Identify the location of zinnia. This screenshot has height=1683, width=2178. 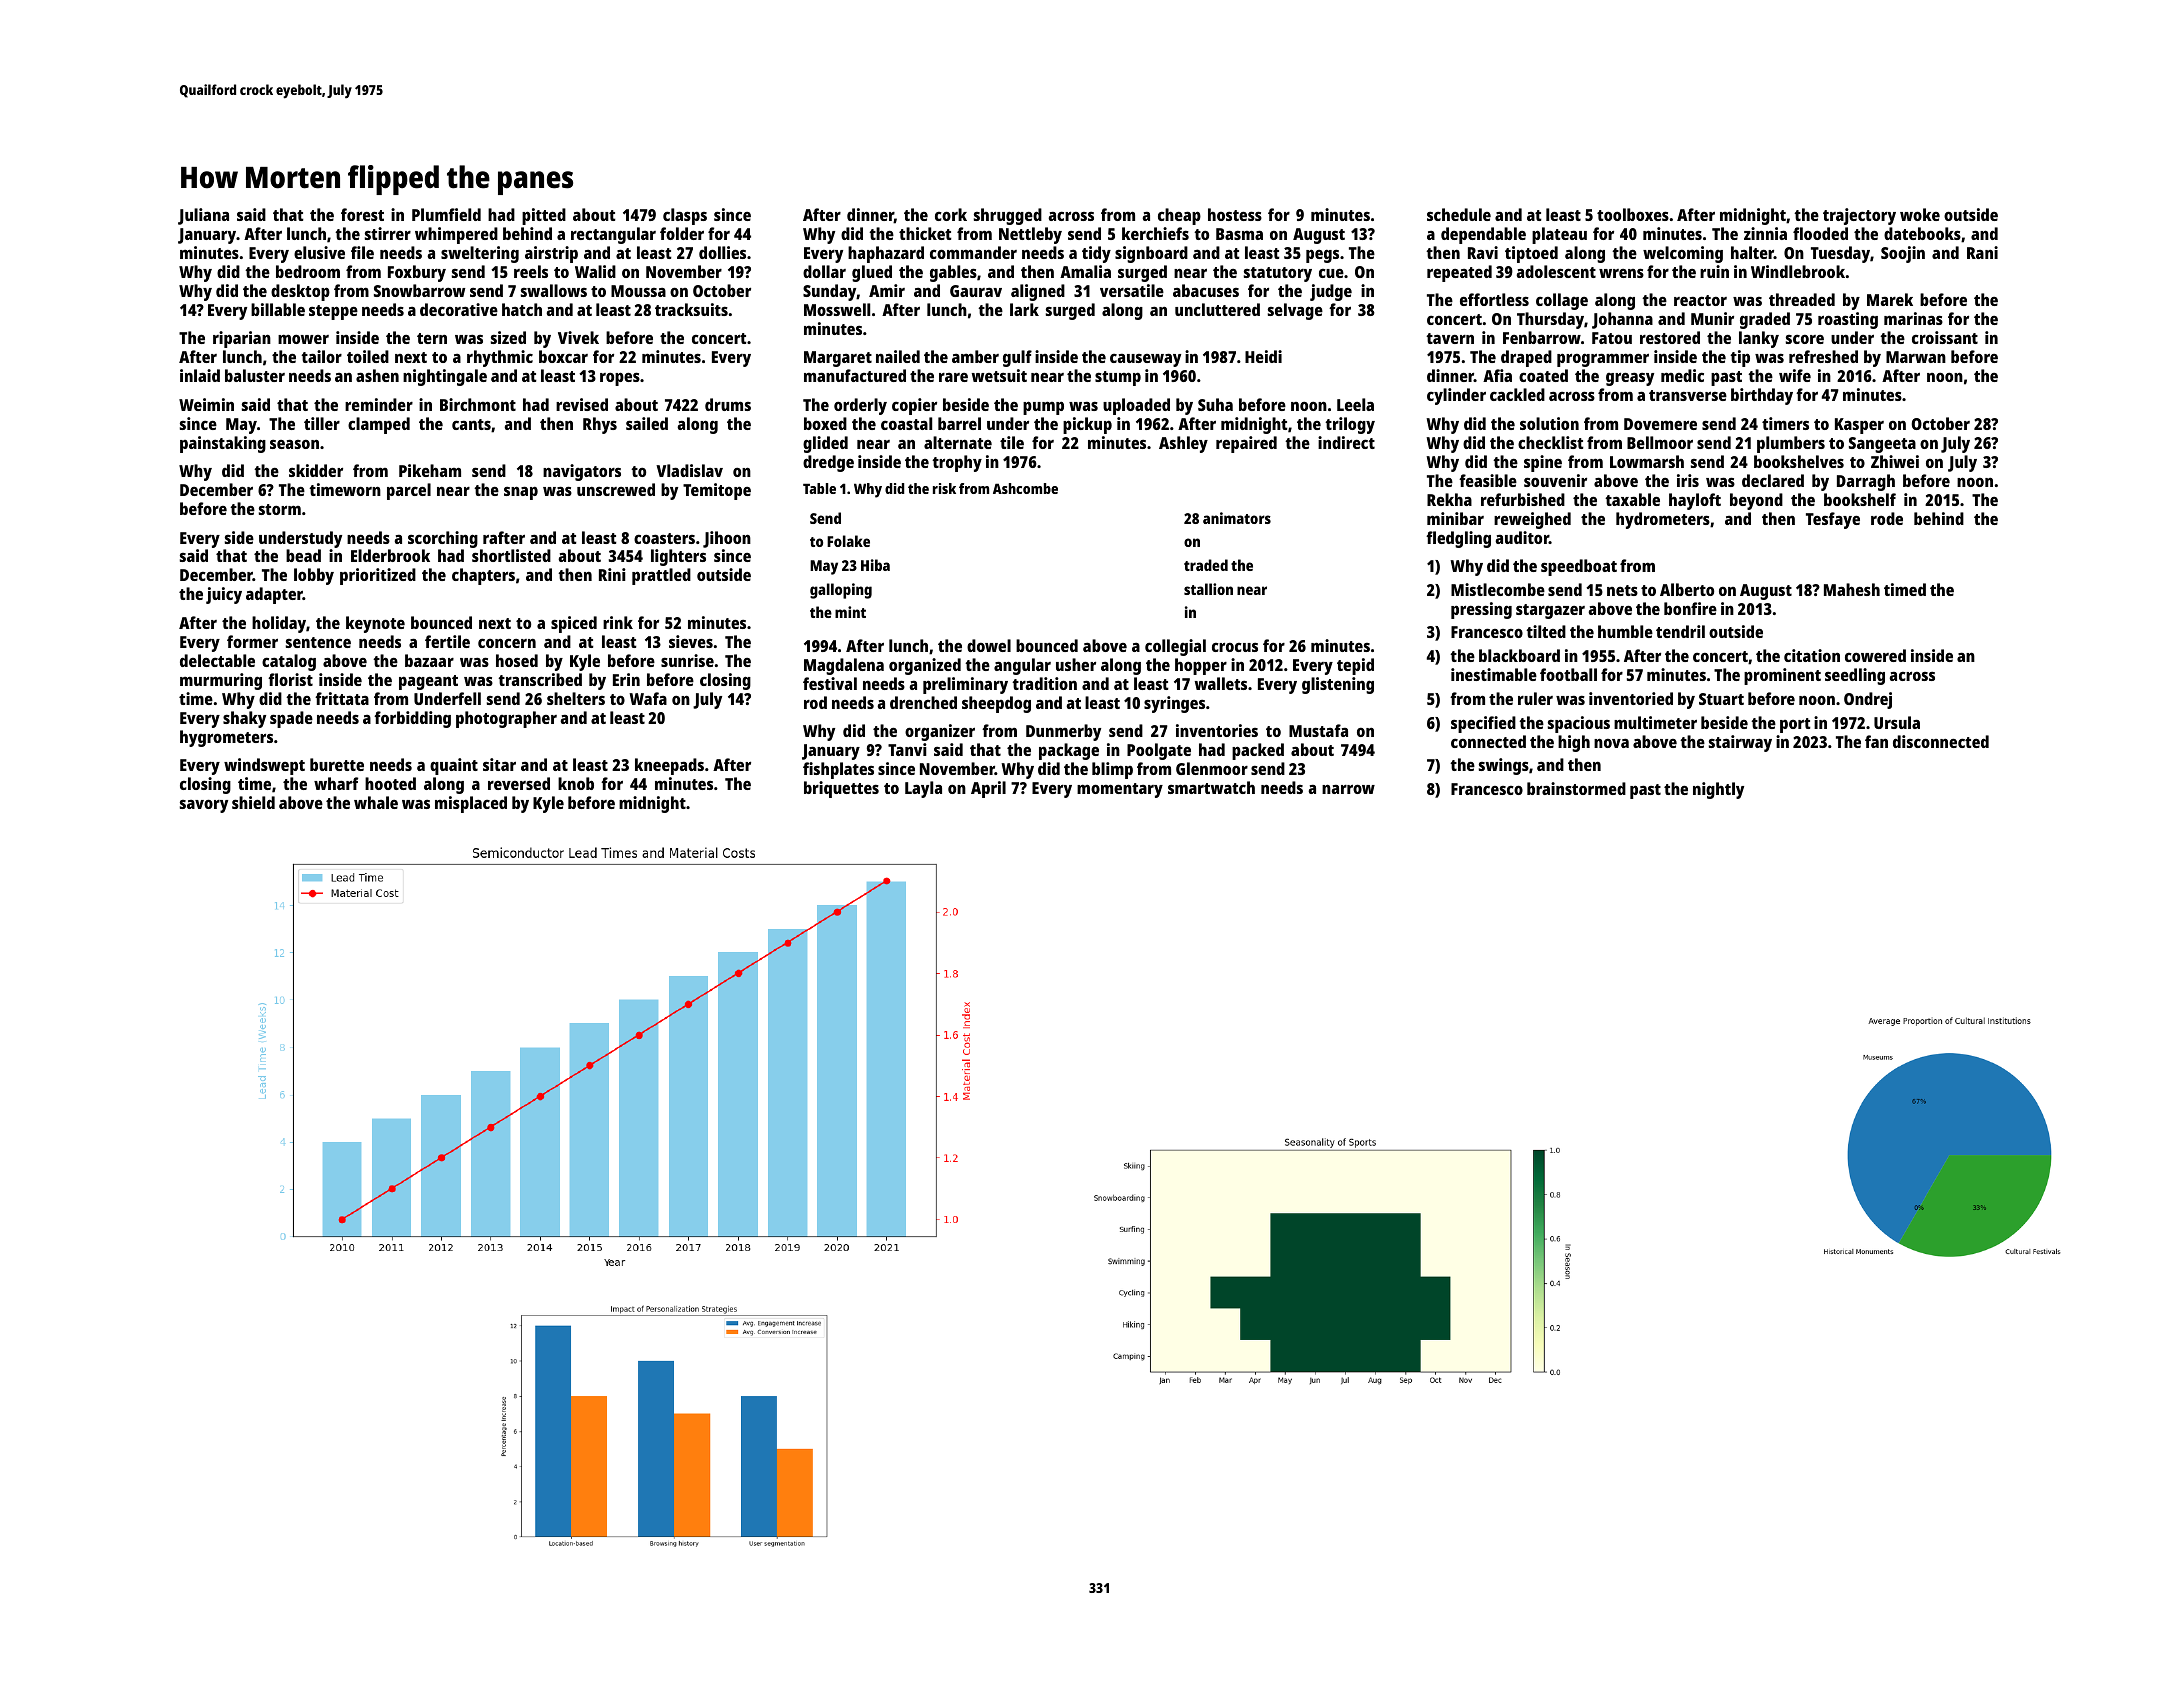
(1765, 233).
